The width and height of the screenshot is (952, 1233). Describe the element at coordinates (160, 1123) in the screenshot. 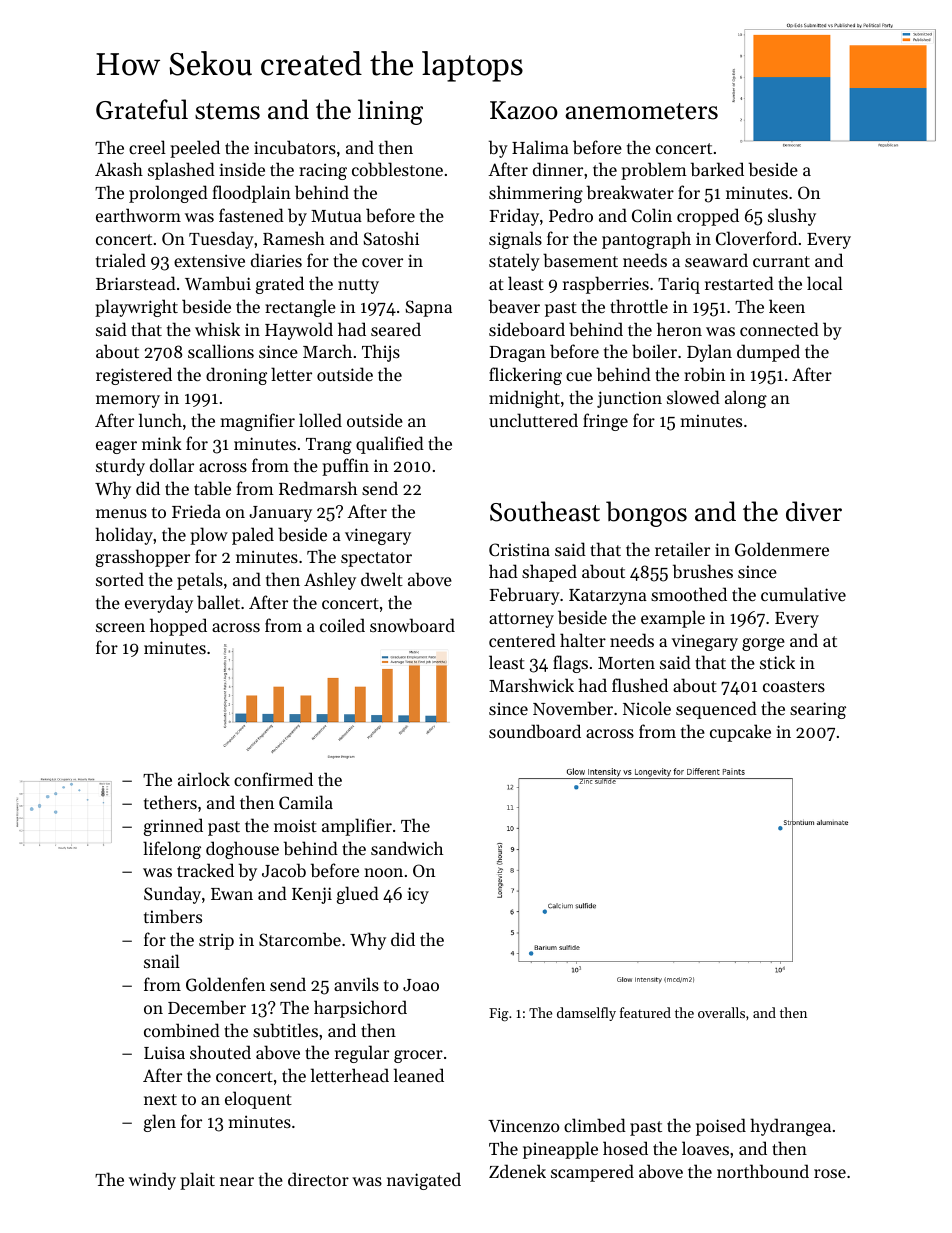

I see `glen` at that location.
